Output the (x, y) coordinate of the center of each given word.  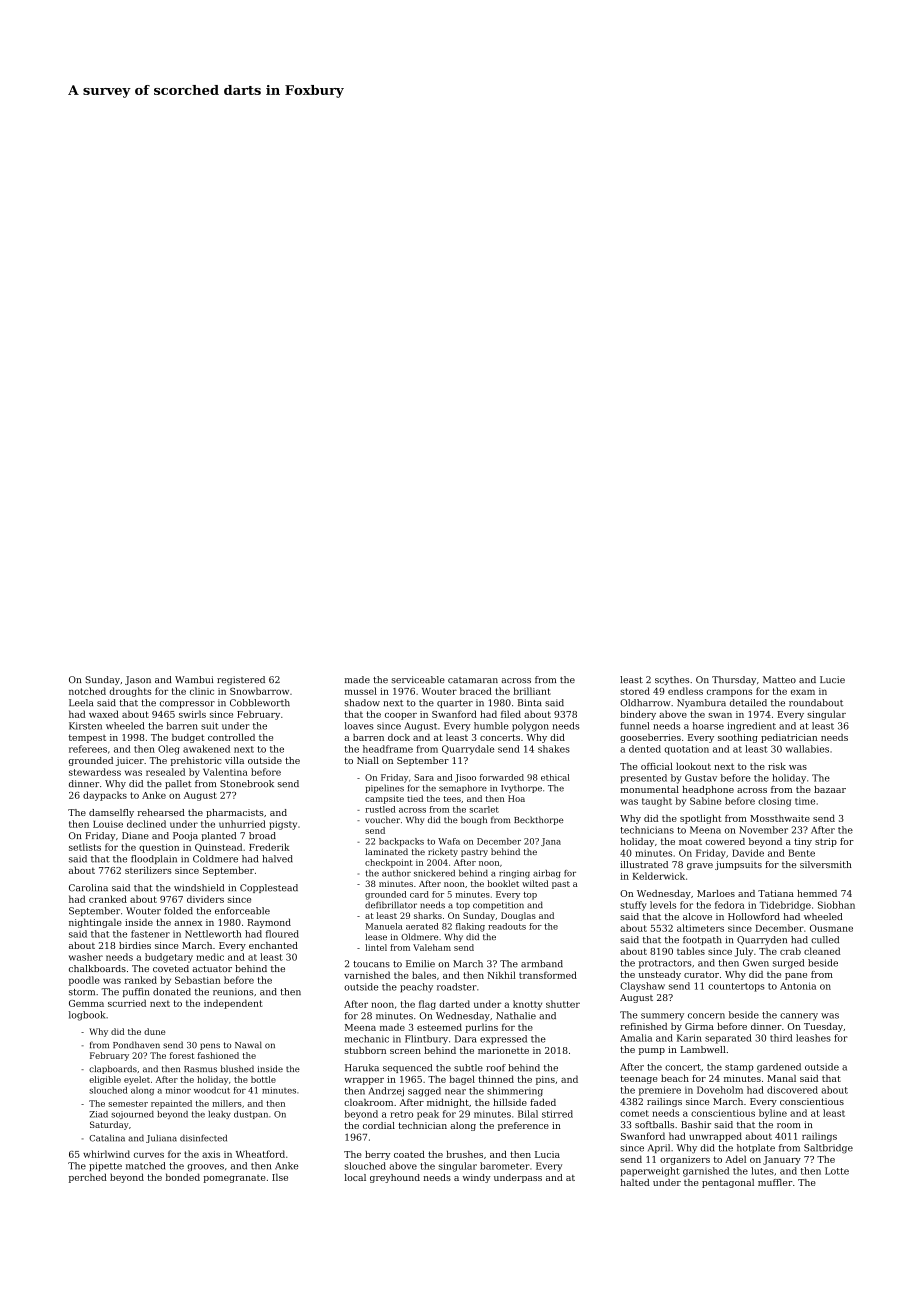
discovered (792, 1090)
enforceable (242, 911)
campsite (384, 799)
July (744, 952)
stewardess (95, 772)
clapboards (113, 1069)
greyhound (395, 1178)
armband (542, 964)
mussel (361, 691)
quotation (687, 750)
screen (405, 1051)
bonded (183, 1177)
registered (241, 680)
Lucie (832, 679)
